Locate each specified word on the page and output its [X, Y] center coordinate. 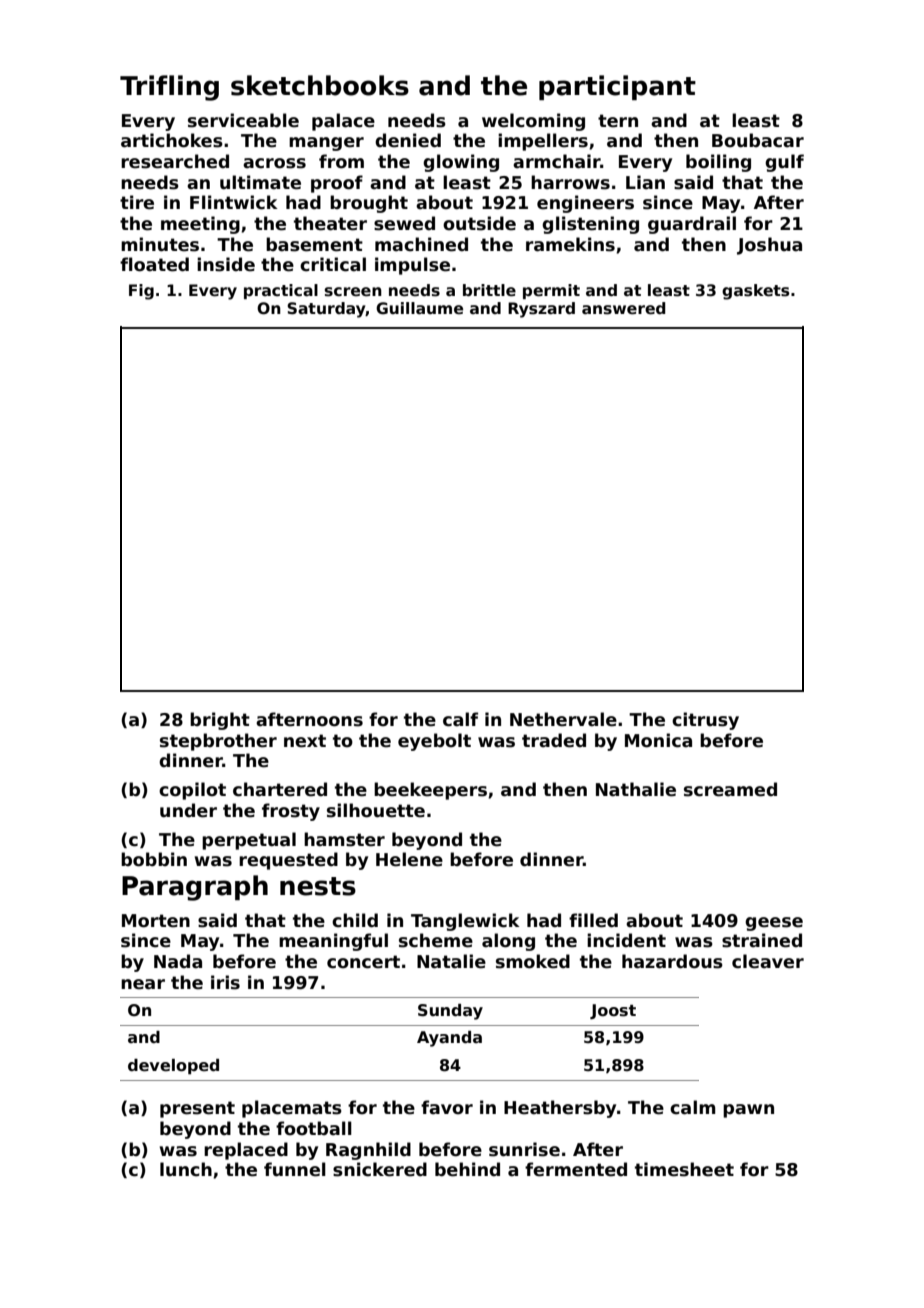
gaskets [756, 292]
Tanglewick [465, 922]
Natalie [451, 961]
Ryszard [541, 310]
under [188, 810]
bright [220, 721]
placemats [292, 1109]
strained [762, 940]
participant [617, 87]
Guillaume [419, 308]
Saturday [326, 310]
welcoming [533, 122]
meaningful [333, 942]
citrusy [705, 721]
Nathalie [636, 789]
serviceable [243, 120]
